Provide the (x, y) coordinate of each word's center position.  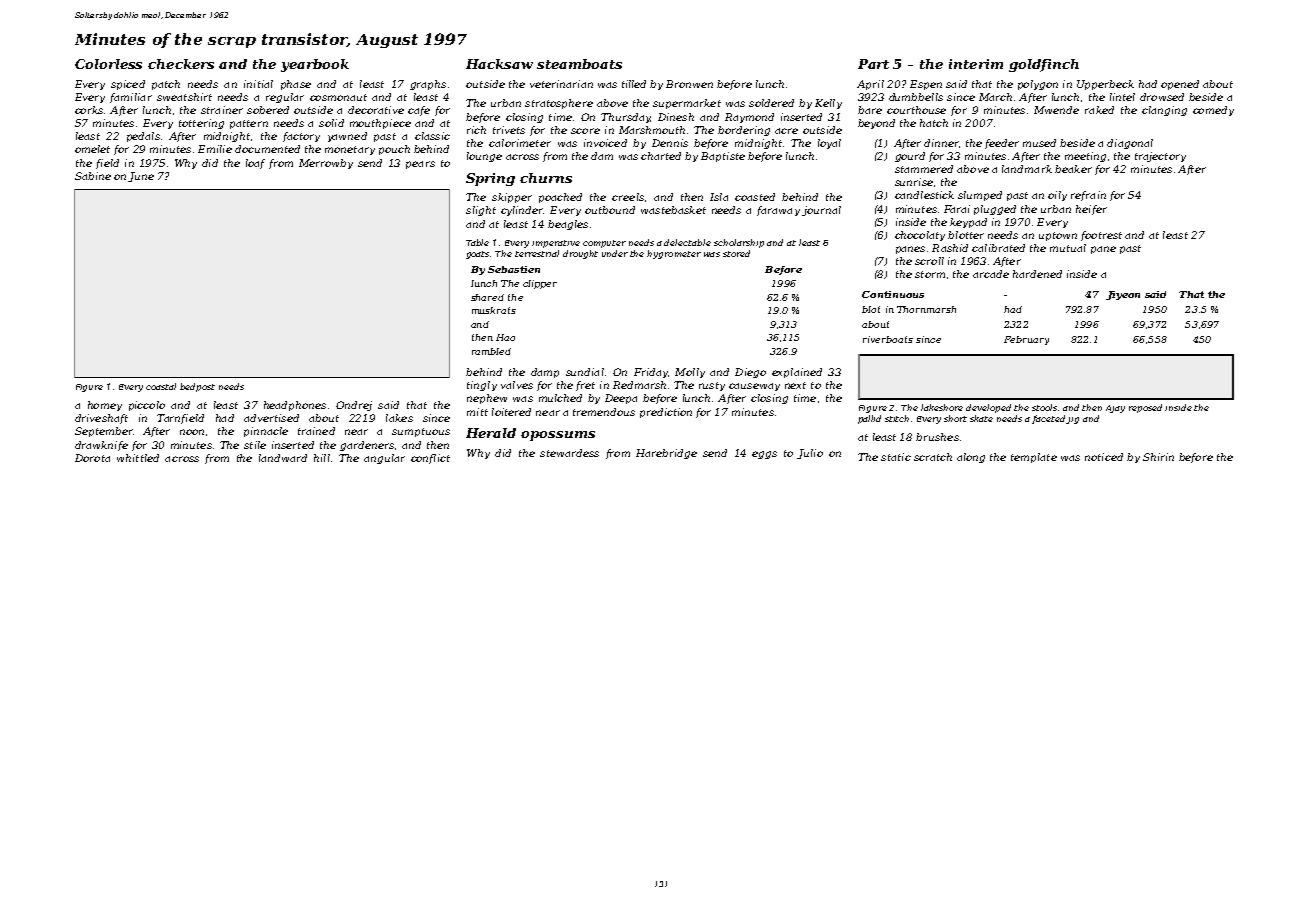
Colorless (108, 64)
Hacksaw (499, 64)
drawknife (101, 446)
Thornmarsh (926, 309)
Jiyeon (1123, 295)
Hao (505, 337)
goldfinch (1044, 65)
